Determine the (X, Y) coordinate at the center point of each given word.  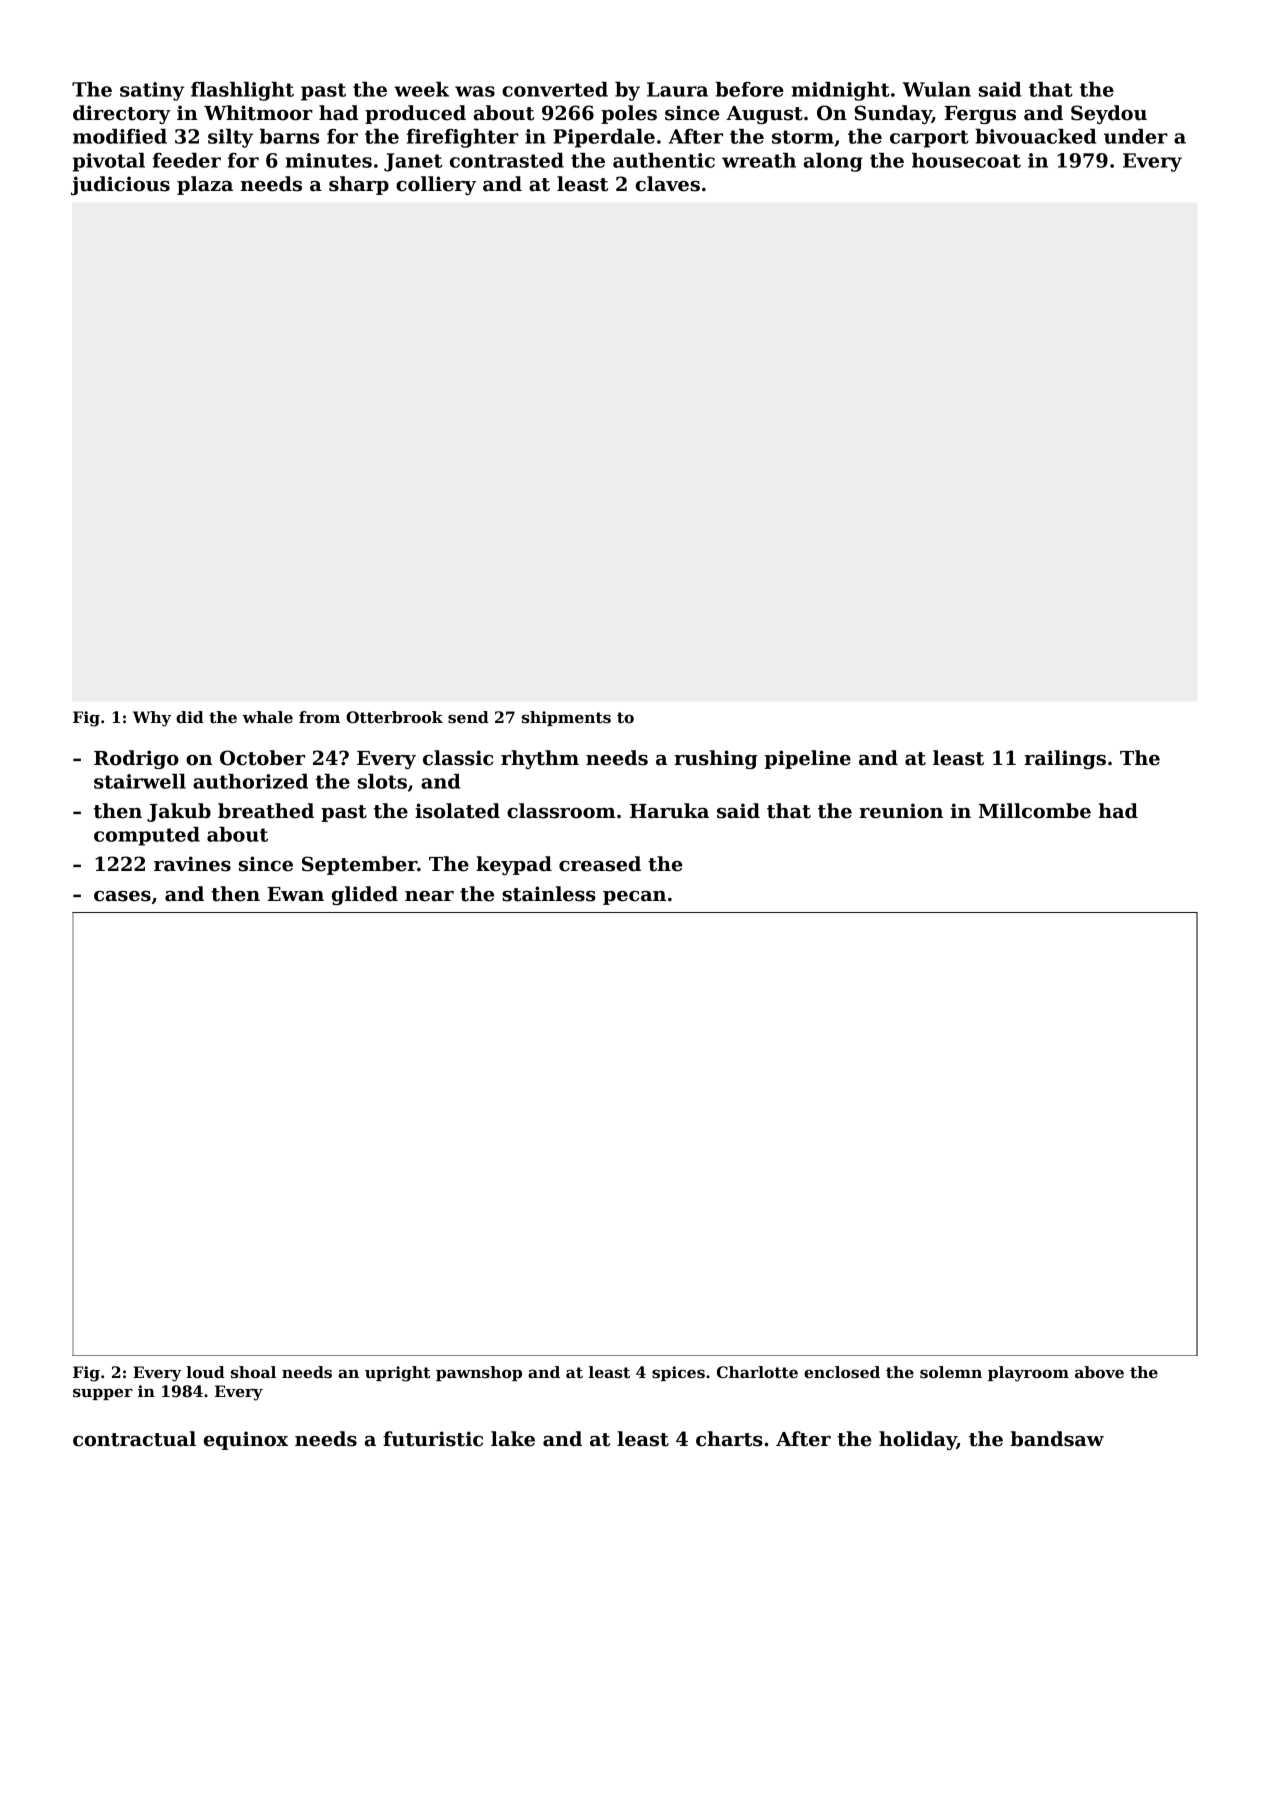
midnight (840, 91)
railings (1065, 759)
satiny (152, 91)
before (749, 89)
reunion (901, 811)
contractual (134, 1439)
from (319, 717)
